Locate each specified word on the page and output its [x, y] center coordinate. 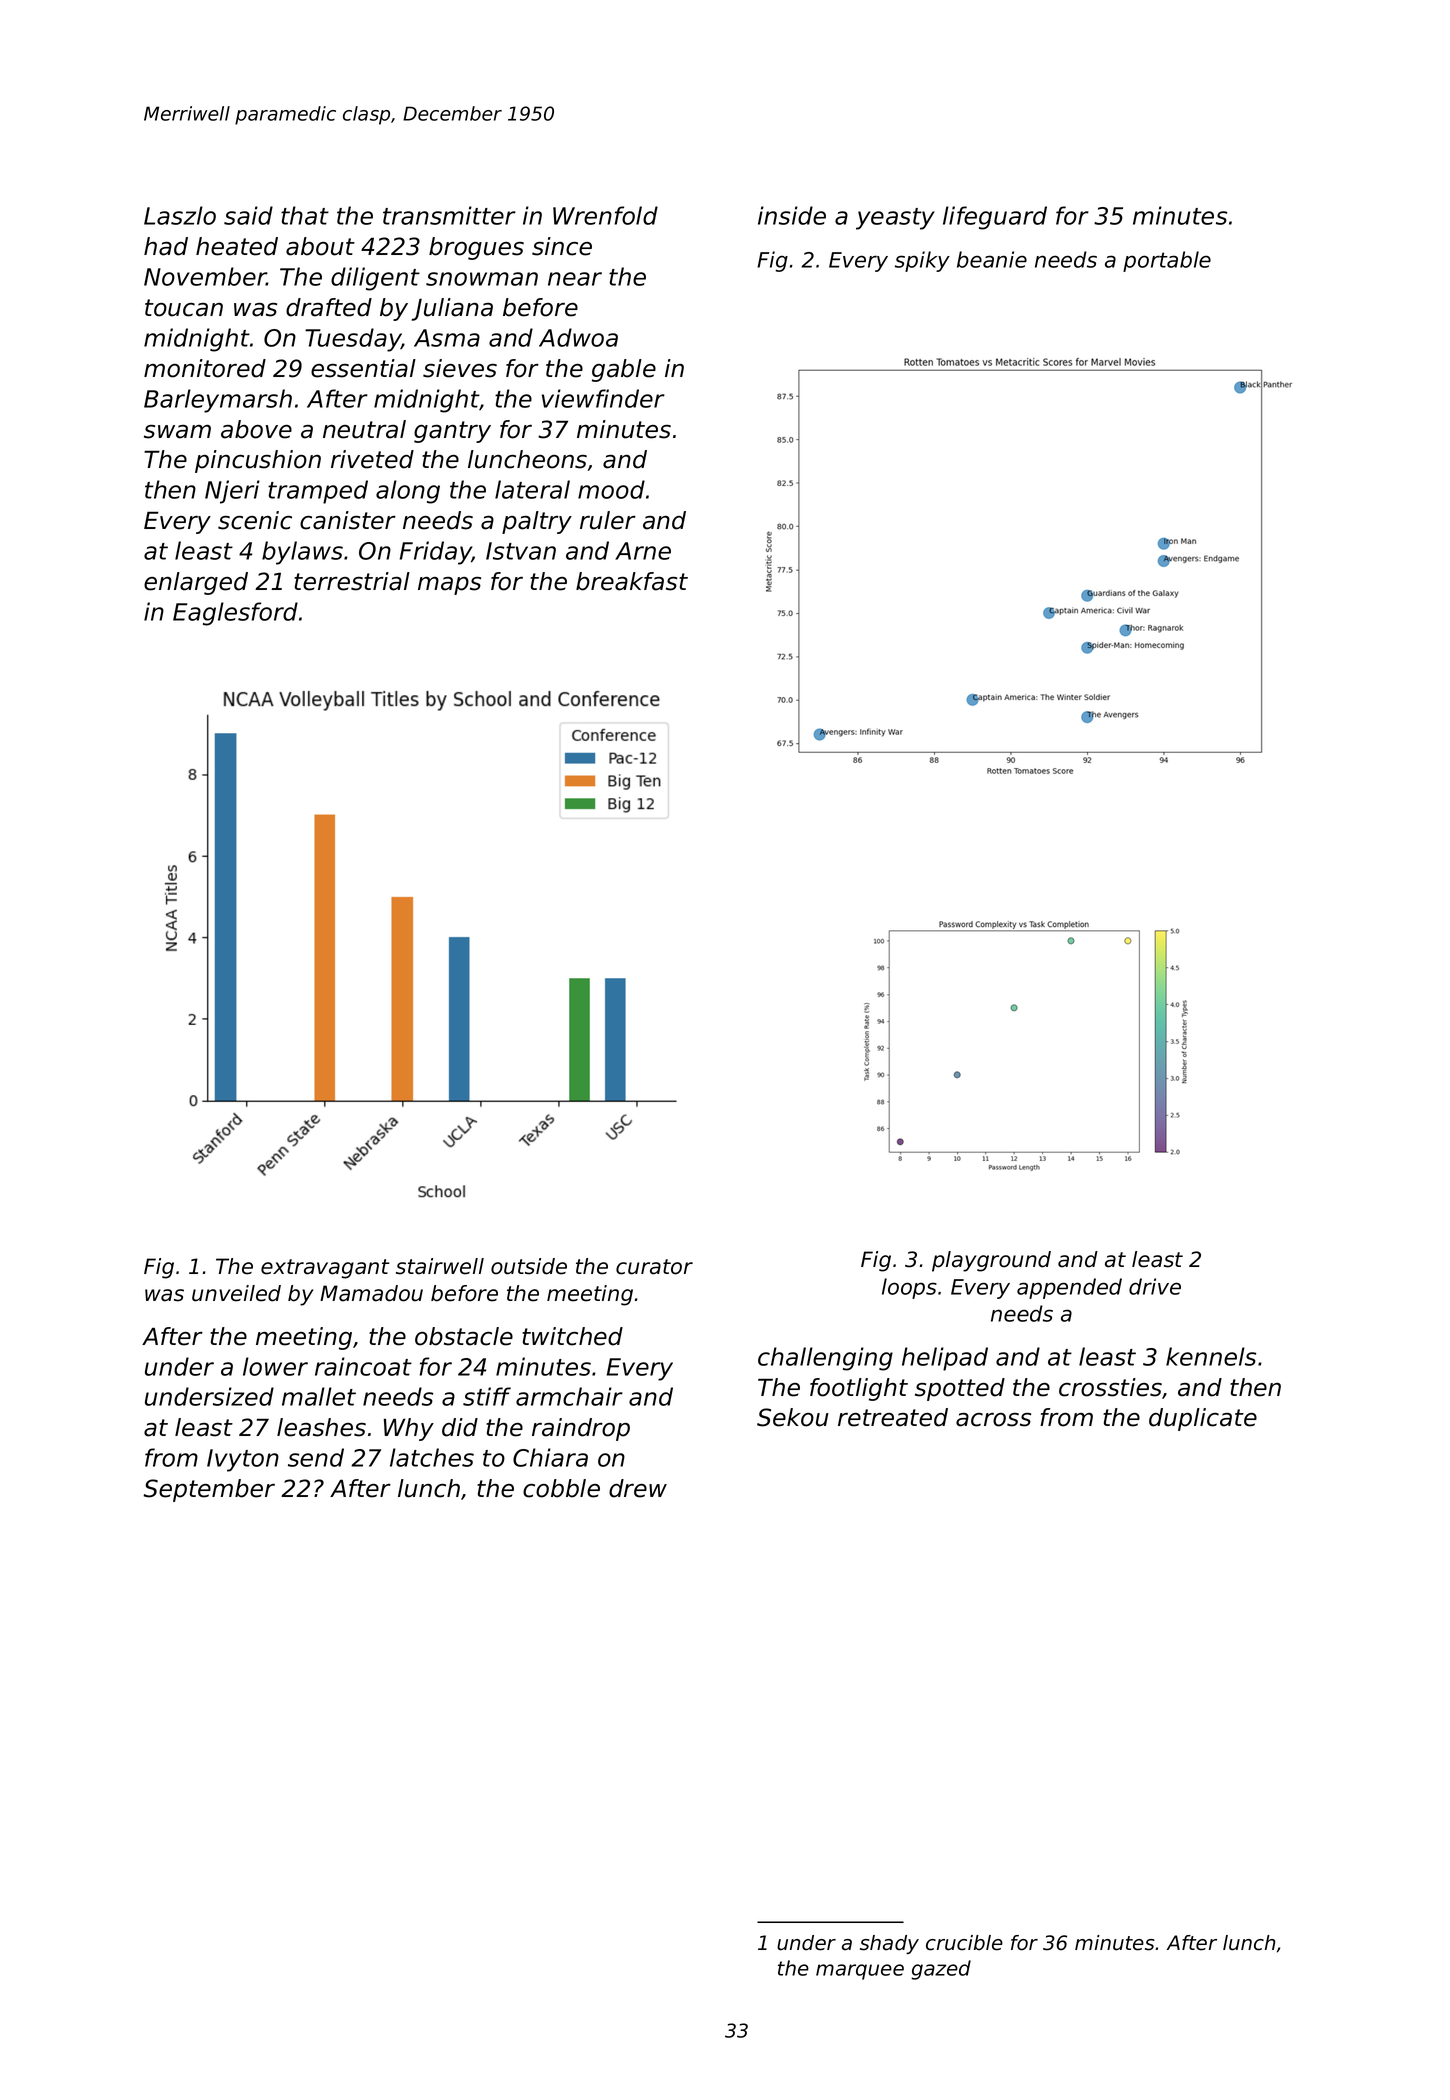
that [305, 215]
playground [991, 1261]
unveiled [236, 1293]
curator [654, 1267]
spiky [922, 261]
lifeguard [995, 218]
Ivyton [243, 1460]
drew [638, 1488]
